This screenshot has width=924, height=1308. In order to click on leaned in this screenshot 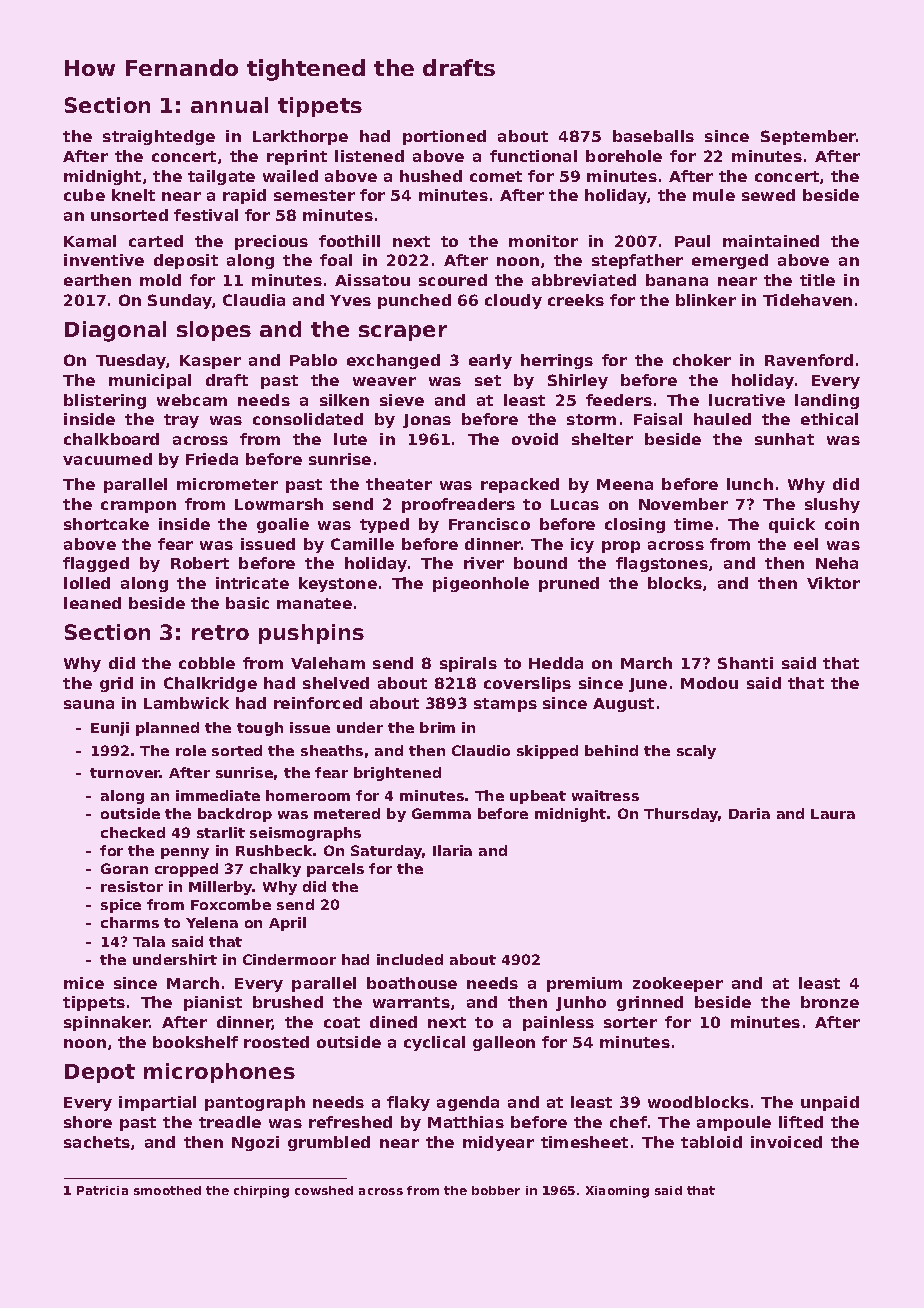, I will do `click(92, 603)`.
